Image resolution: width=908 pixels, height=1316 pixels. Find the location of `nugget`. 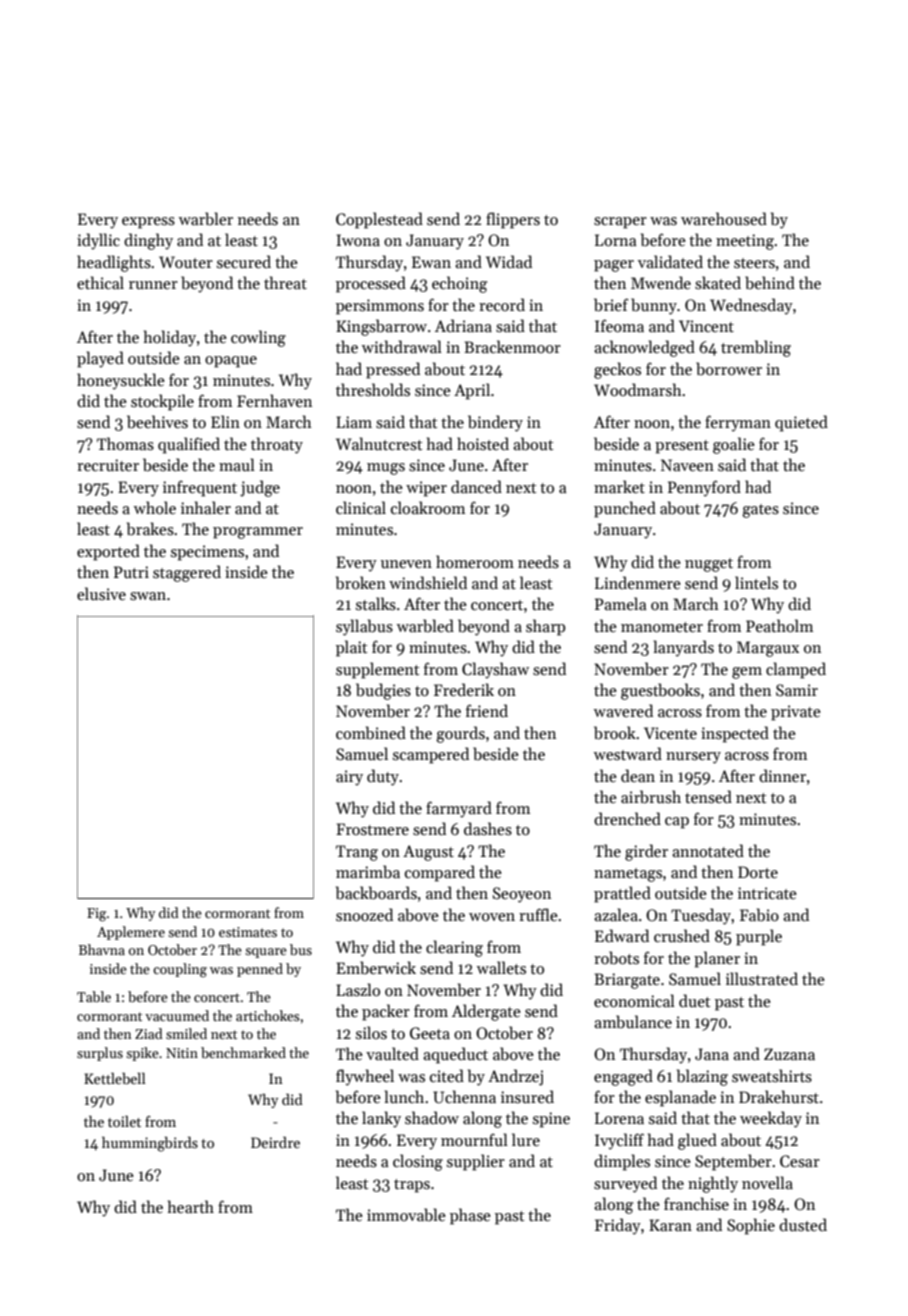

nugget is located at coordinates (709, 565).
